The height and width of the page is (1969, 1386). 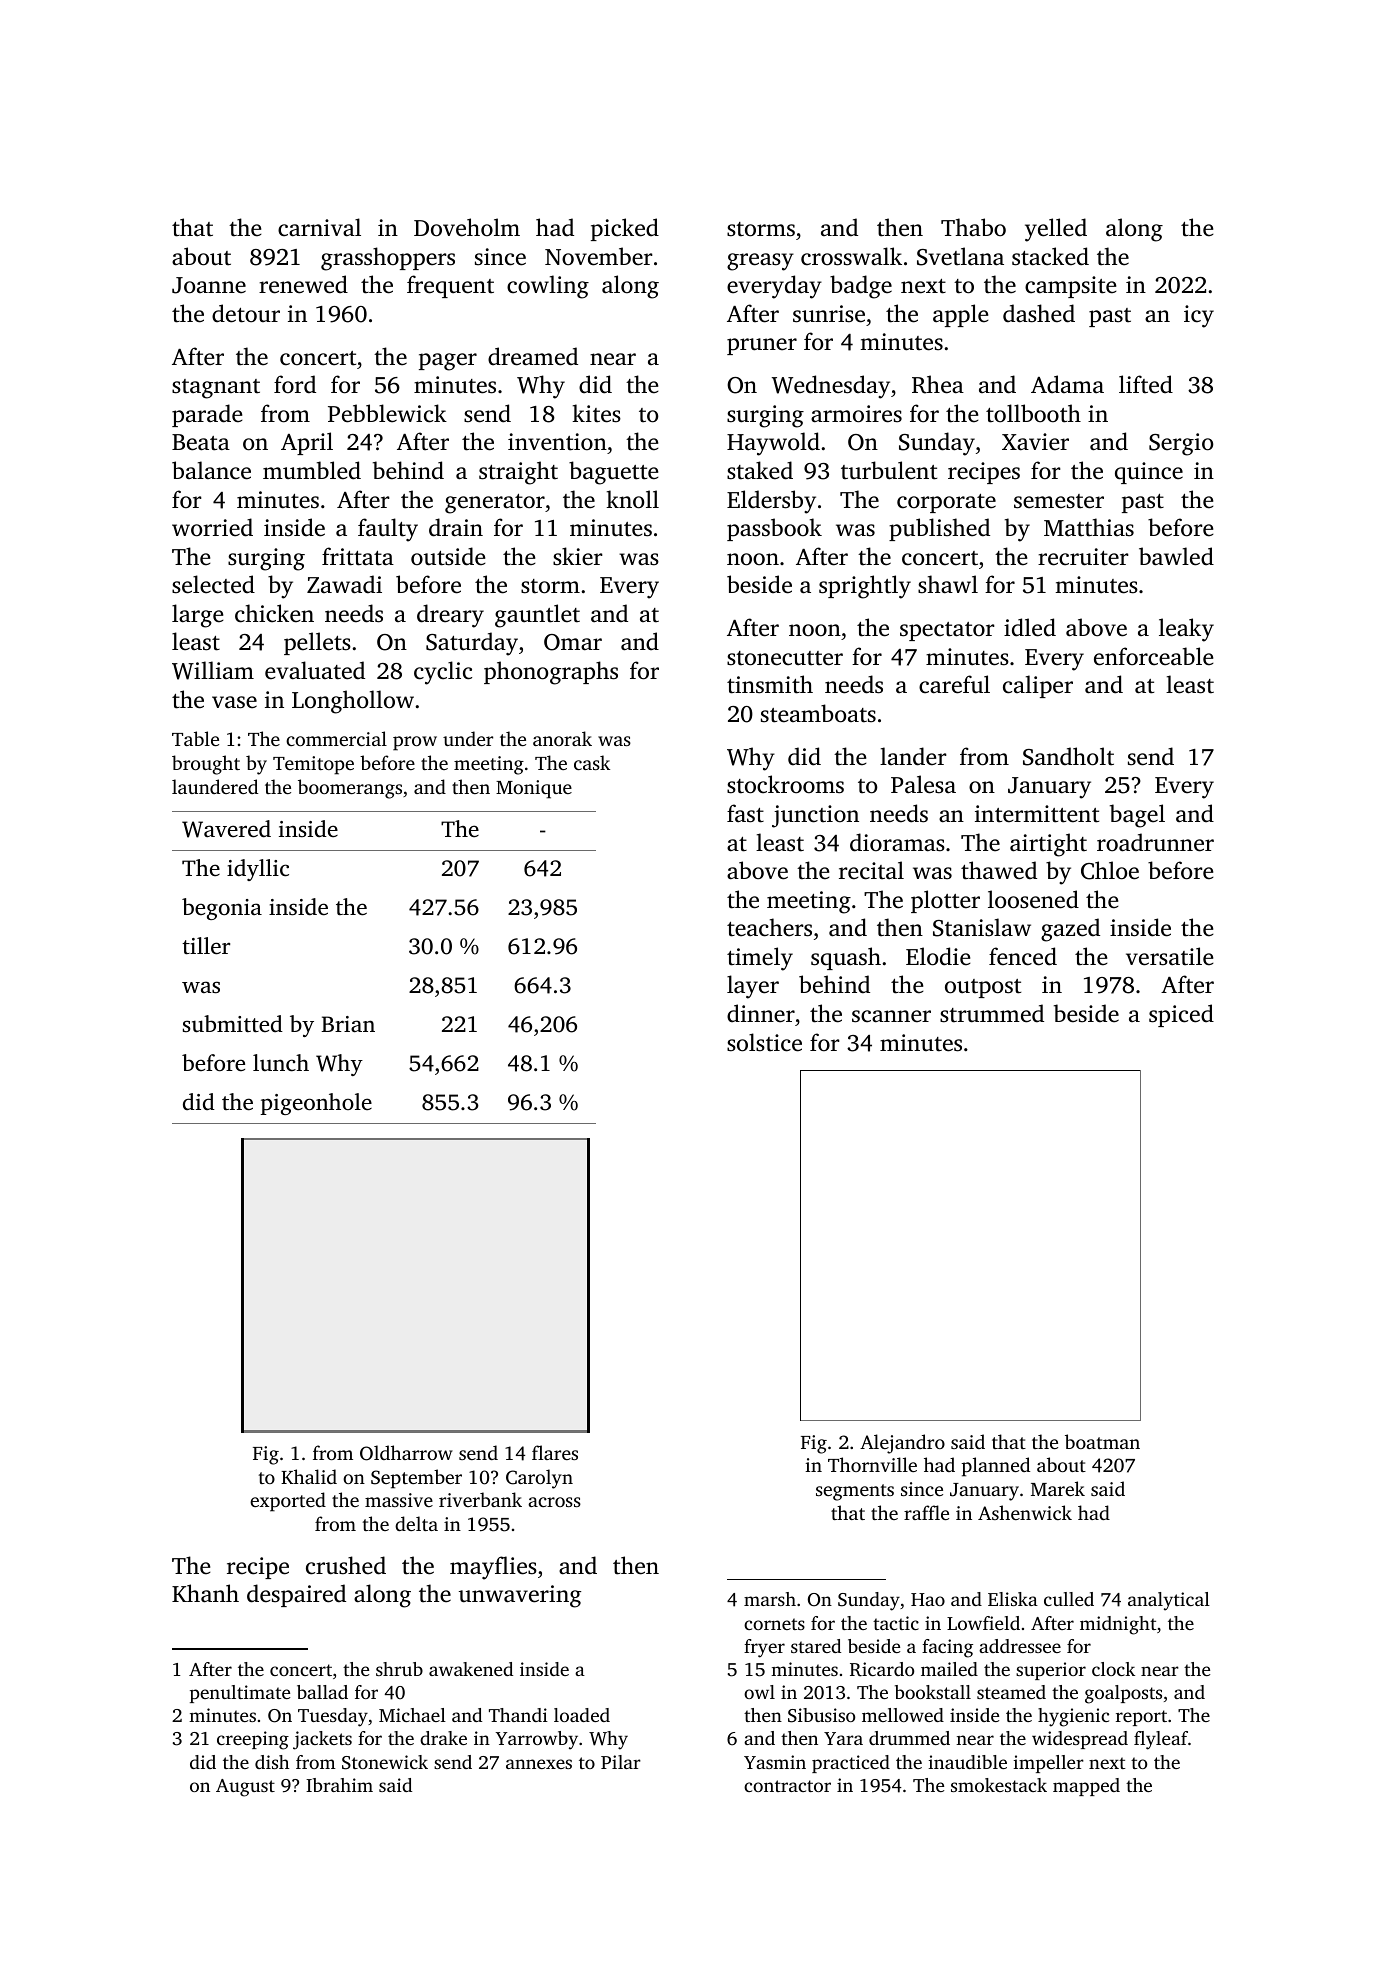 I want to click on pellets, so click(x=317, y=643).
